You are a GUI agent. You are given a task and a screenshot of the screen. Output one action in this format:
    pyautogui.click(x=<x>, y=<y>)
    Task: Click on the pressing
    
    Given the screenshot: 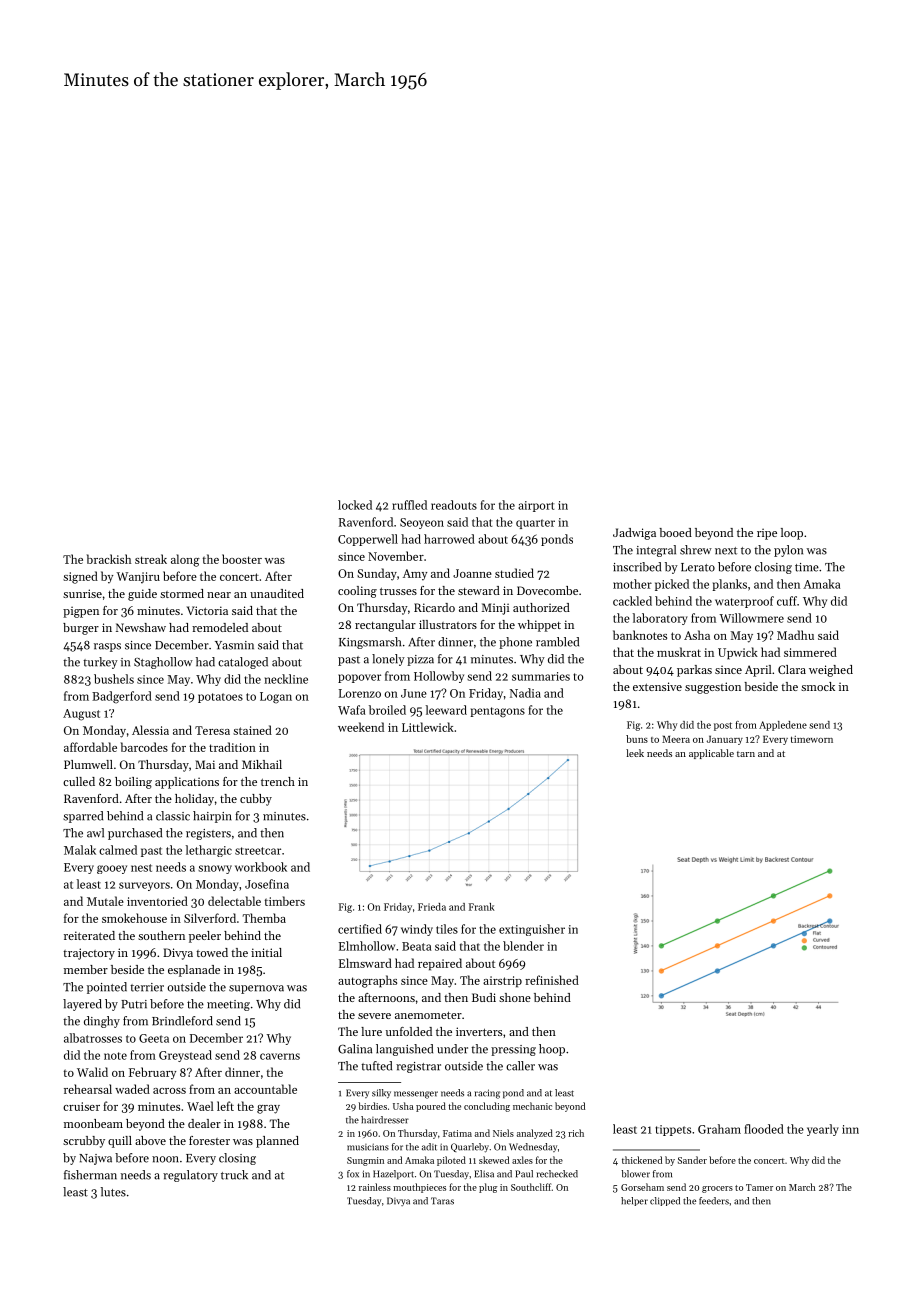 What is the action you would take?
    pyautogui.click(x=513, y=1050)
